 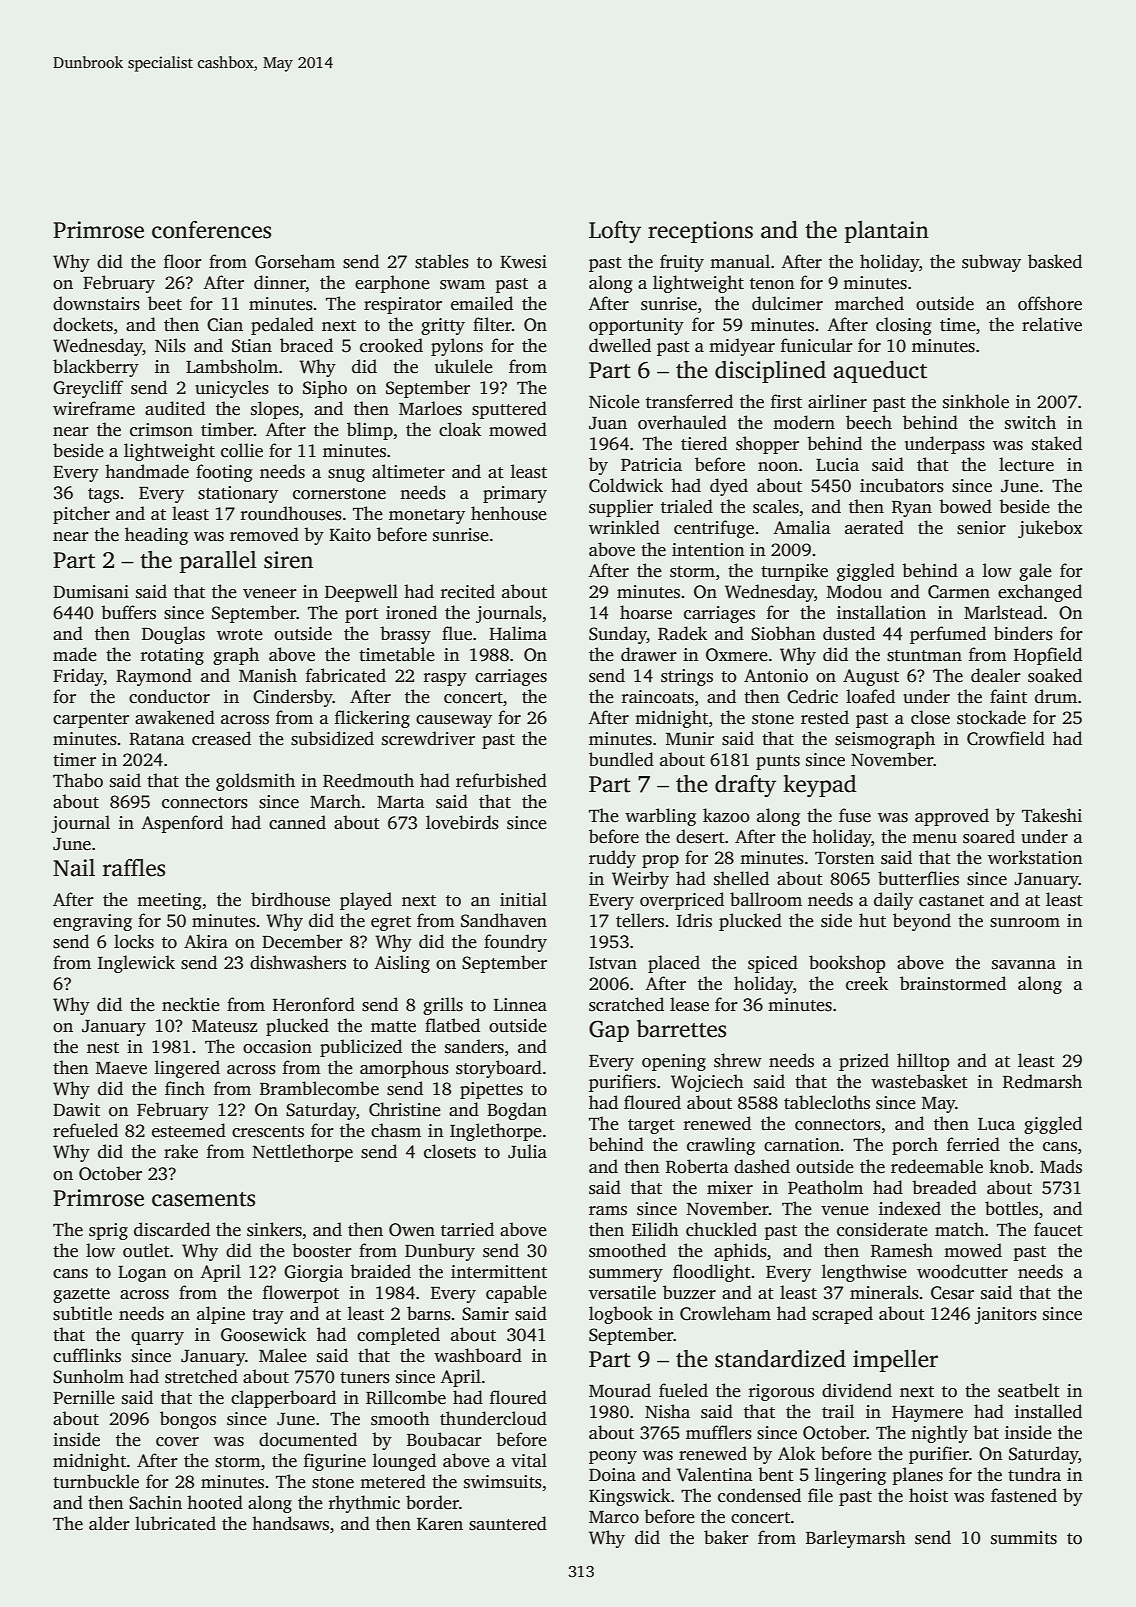 What do you see at coordinates (96, 303) in the screenshot?
I see `downstairs` at bounding box center [96, 303].
